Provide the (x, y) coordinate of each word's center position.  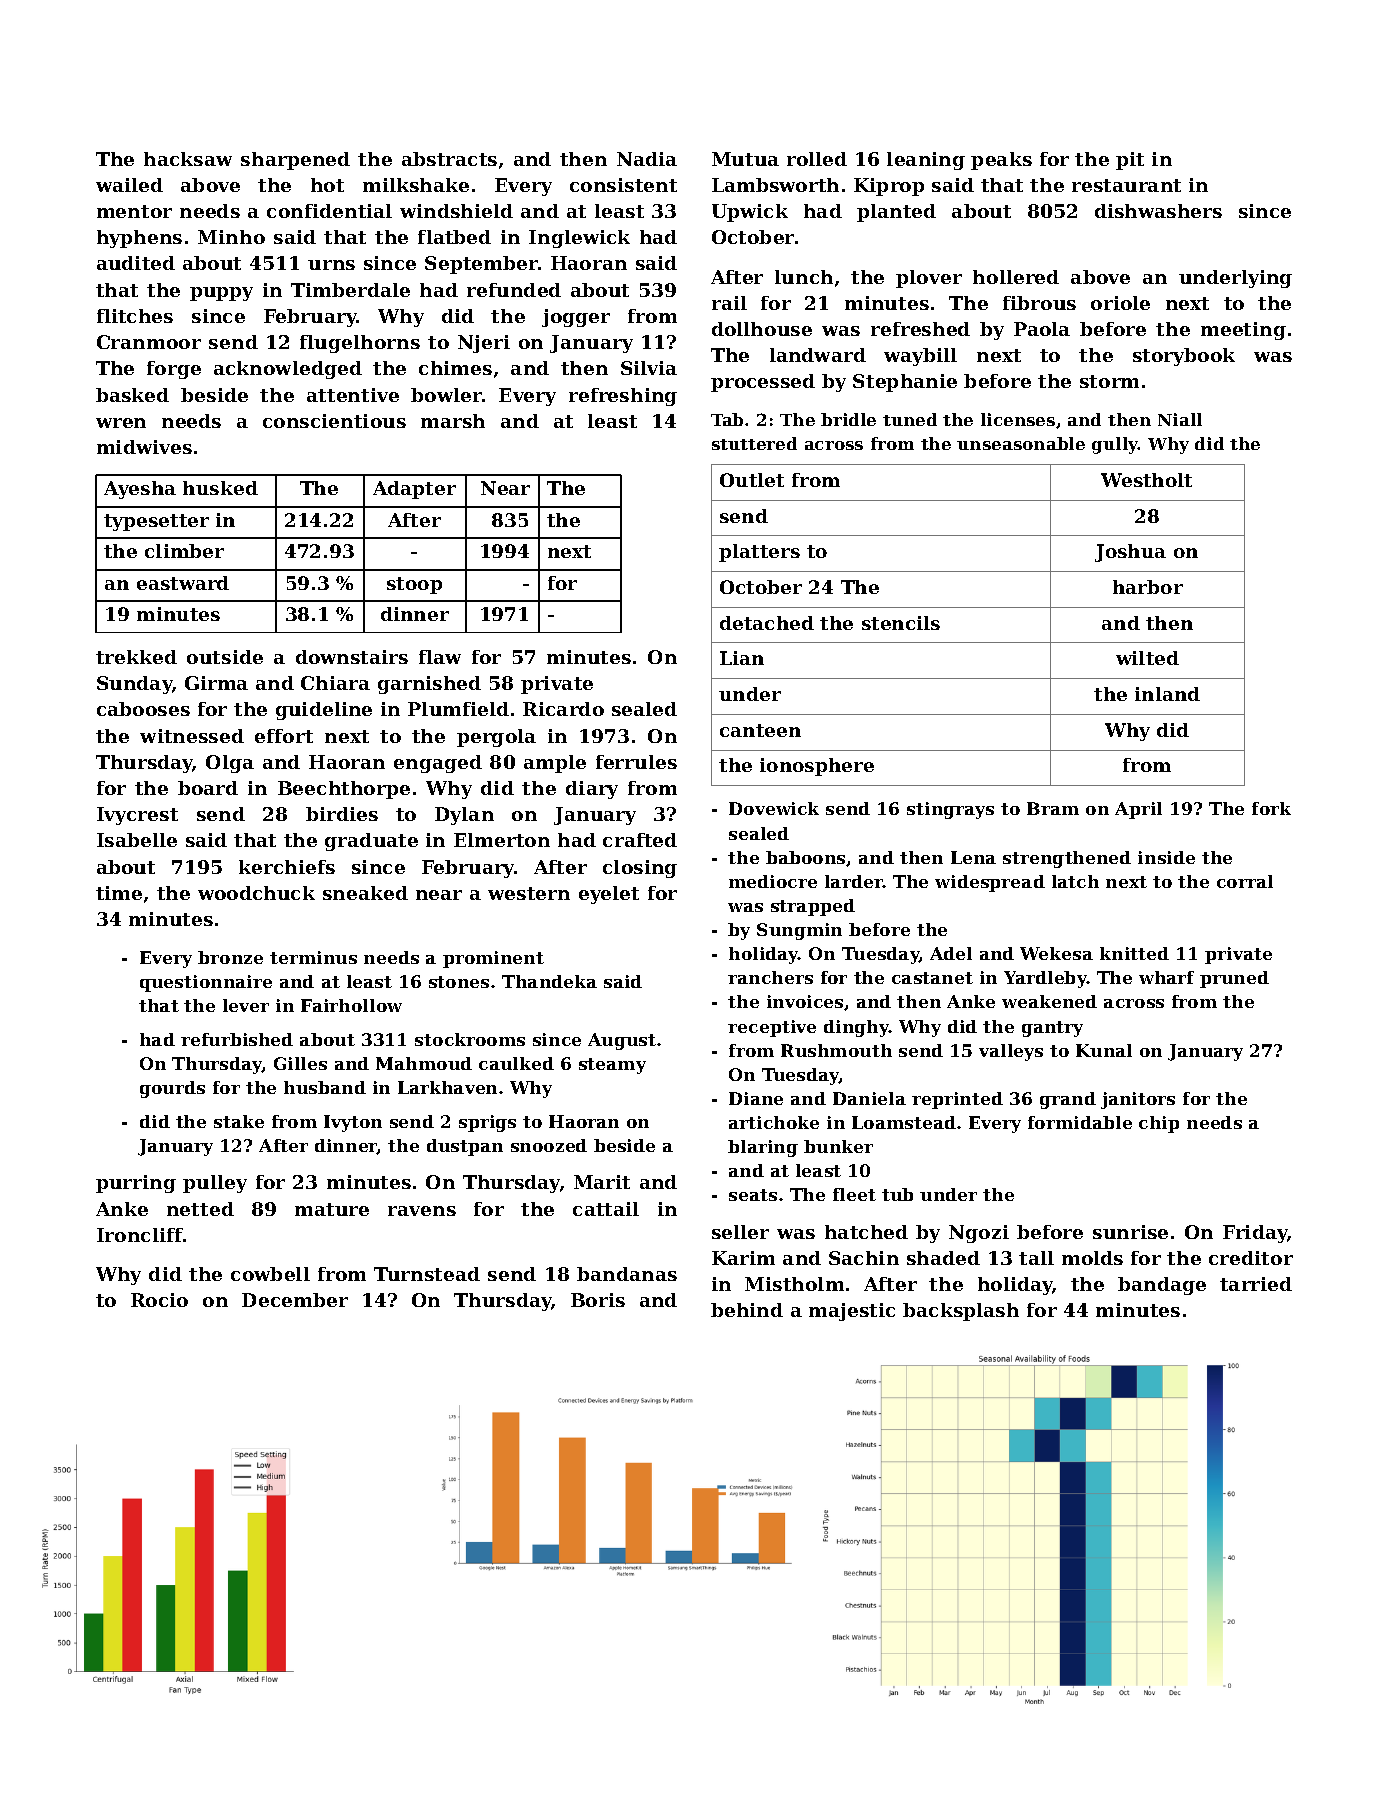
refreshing (623, 397)
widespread (990, 883)
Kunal (1104, 1050)
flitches (135, 316)
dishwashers (1158, 211)
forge (174, 370)
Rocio (159, 1300)
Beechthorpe (344, 790)
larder (854, 881)
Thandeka (549, 981)
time (119, 893)
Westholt (1146, 480)
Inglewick (579, 239)
